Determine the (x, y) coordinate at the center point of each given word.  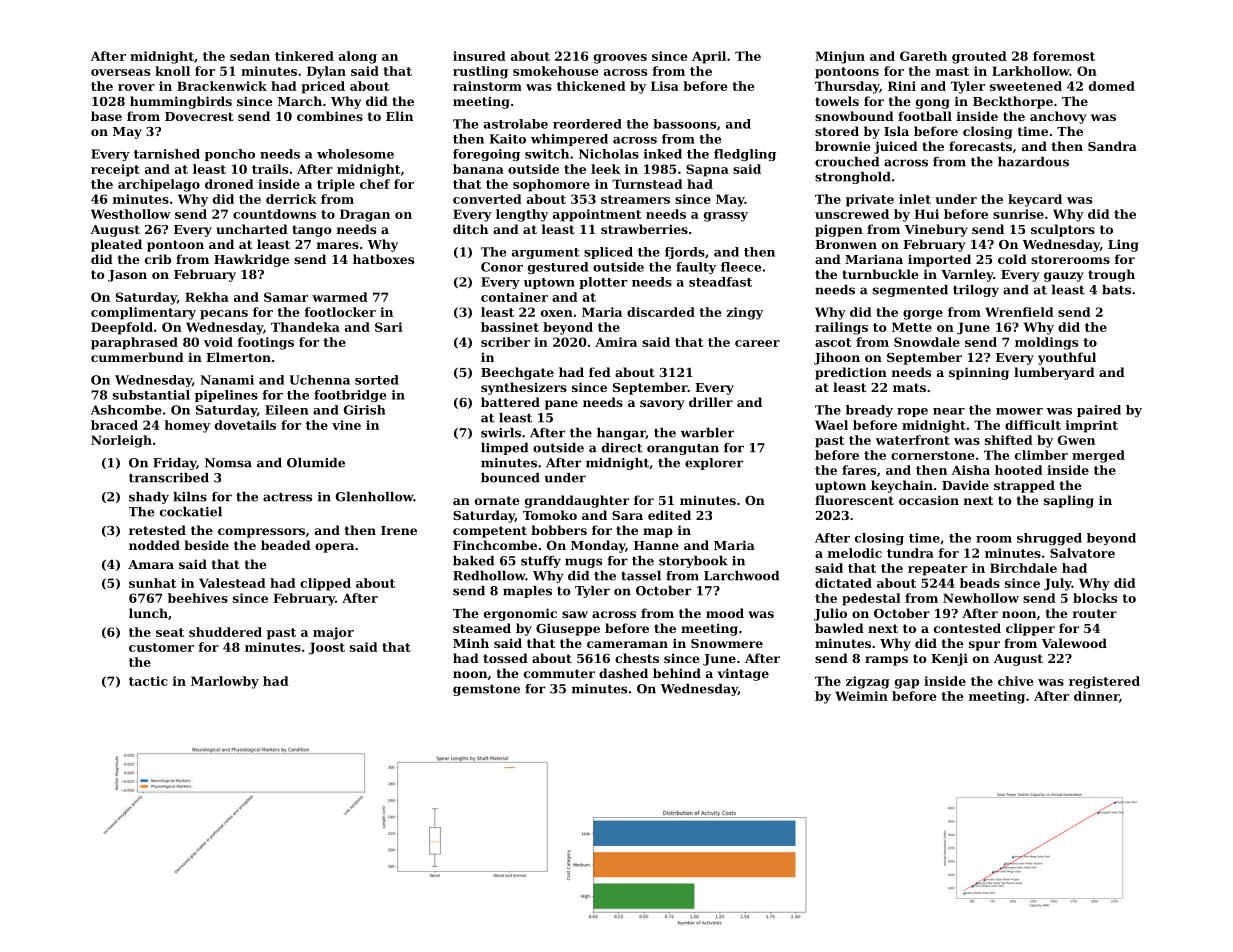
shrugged (1049, 539)
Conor (502, 267)
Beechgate (517, 373)
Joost (327, 648)
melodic (855, 553)
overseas (120, 72)
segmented (910, 291)
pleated (116, 245)
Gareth (923, 56)
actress (287, 497)
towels (837, 101)
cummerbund (137, 357)
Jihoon (837, 358)
